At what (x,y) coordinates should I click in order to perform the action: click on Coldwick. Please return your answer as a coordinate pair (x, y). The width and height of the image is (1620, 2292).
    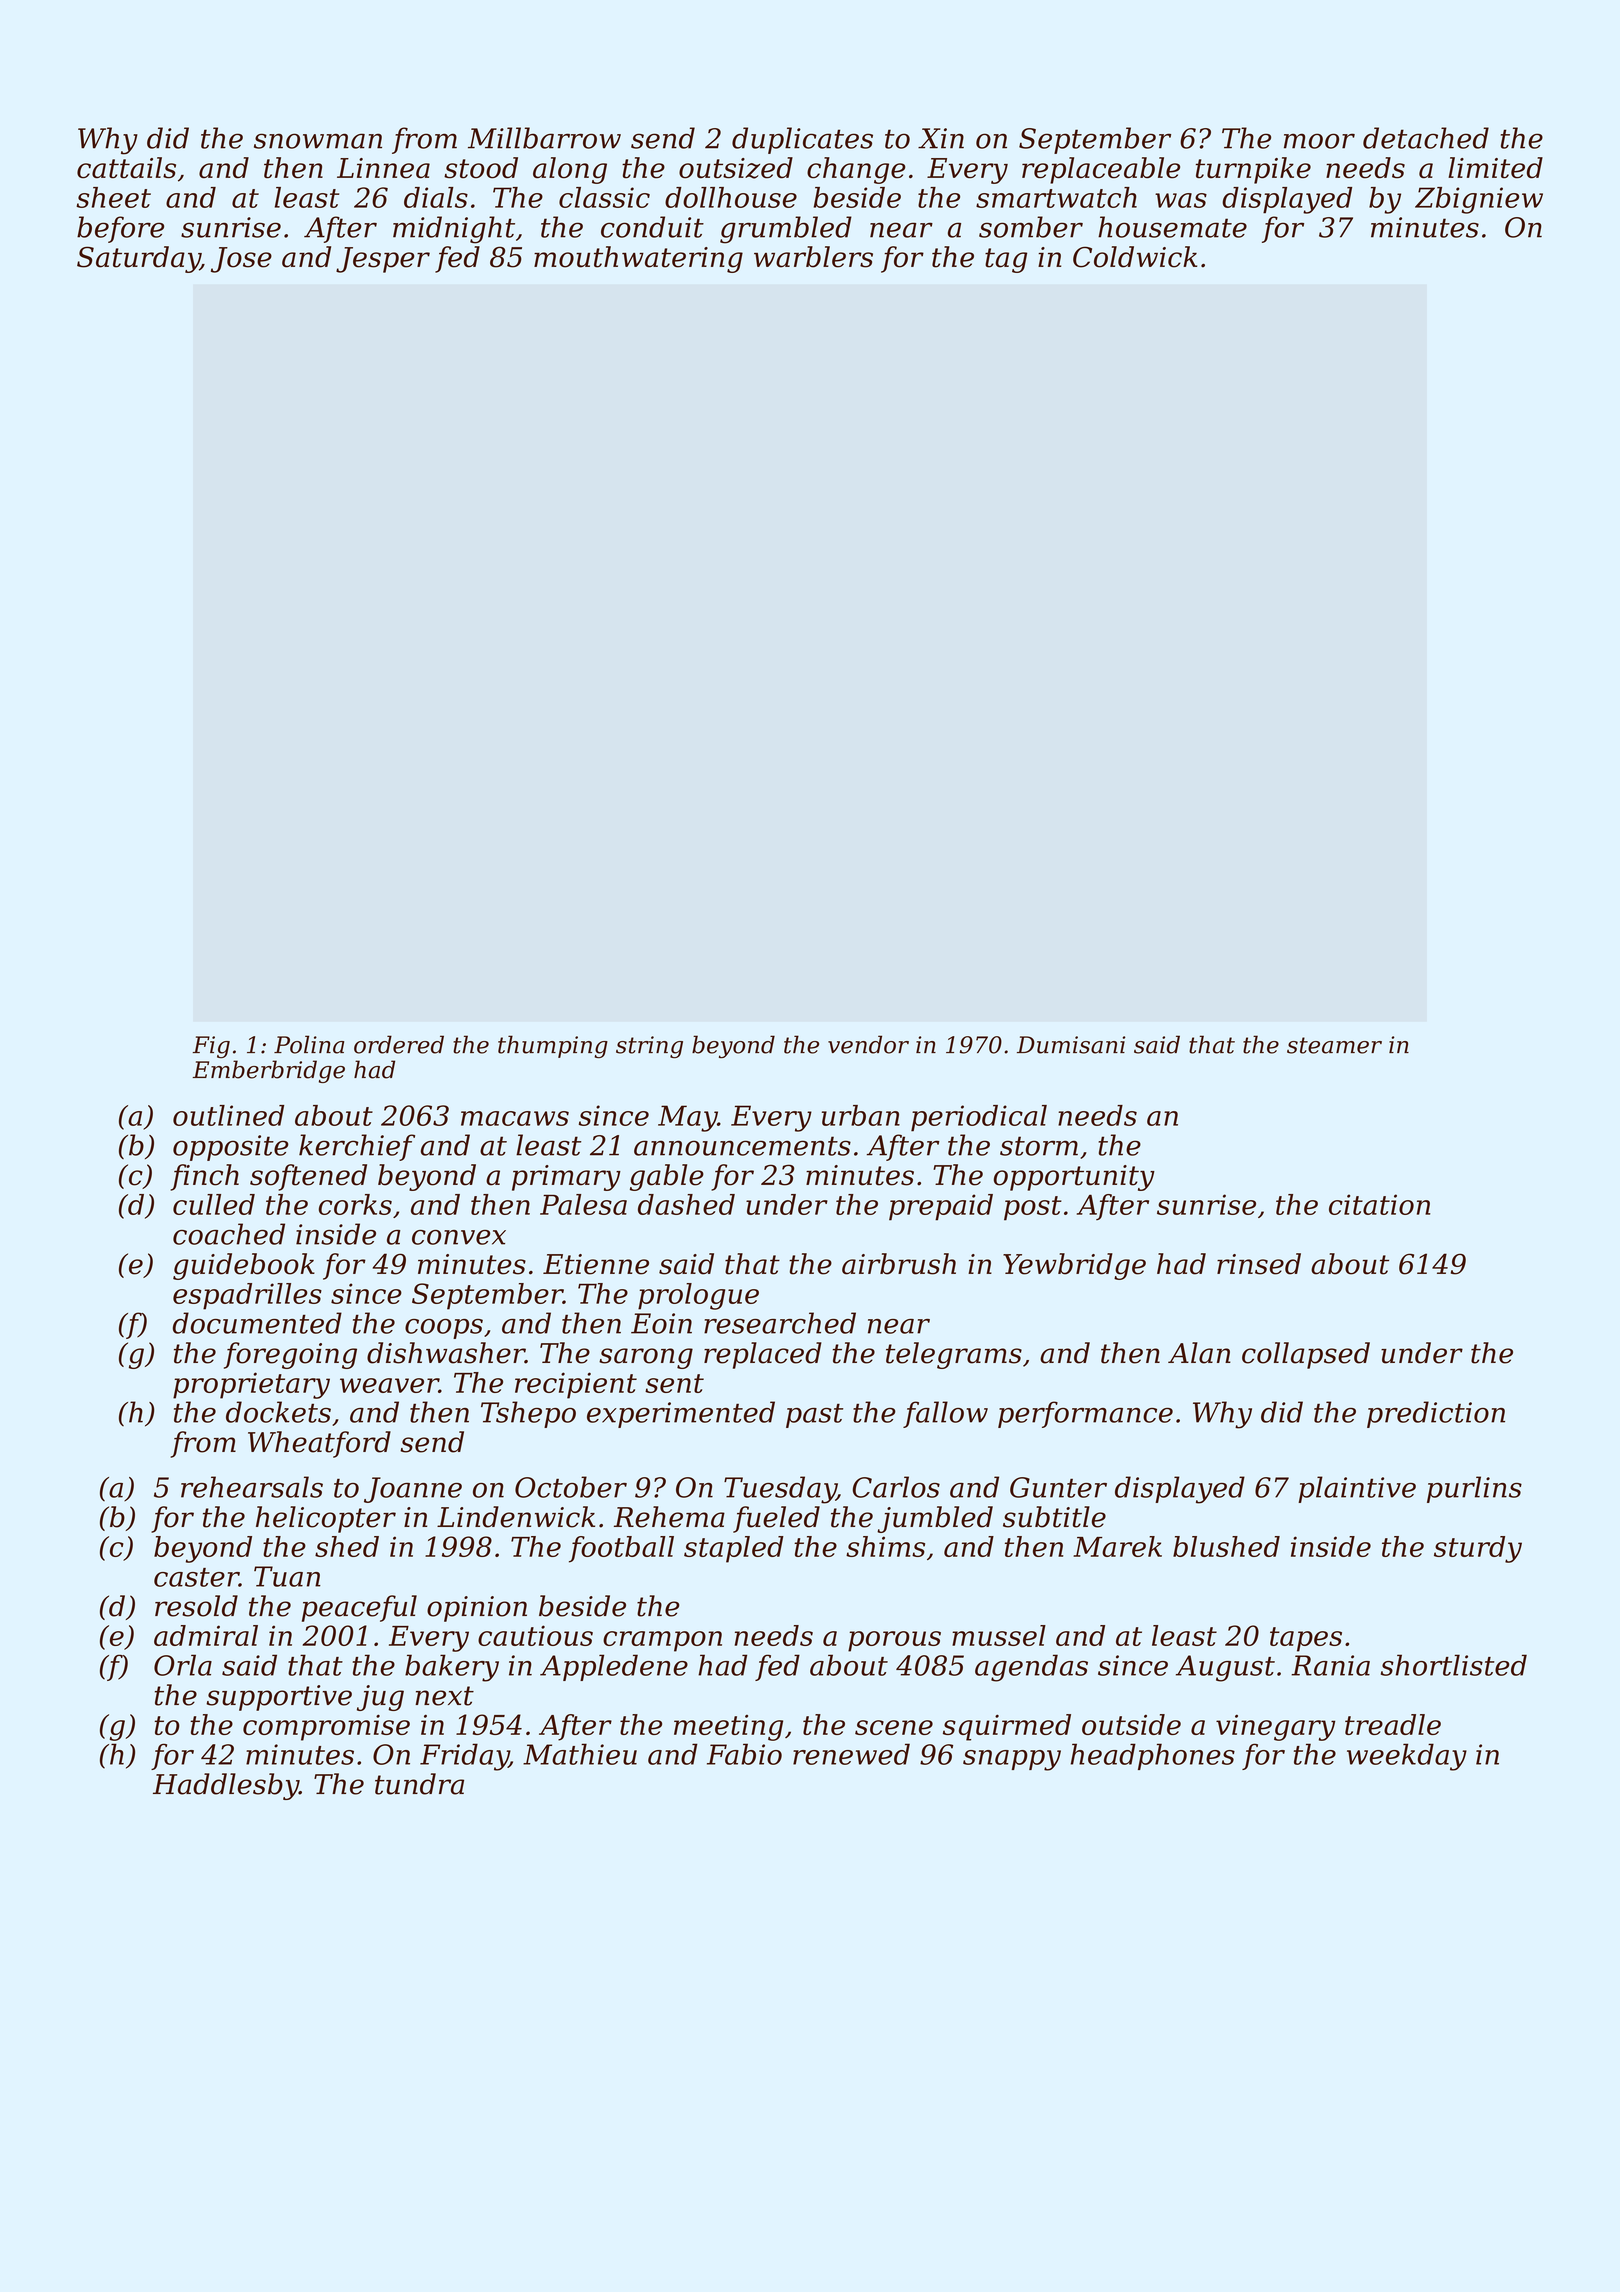
    Looking at the image, I should click on (1135, 257).
